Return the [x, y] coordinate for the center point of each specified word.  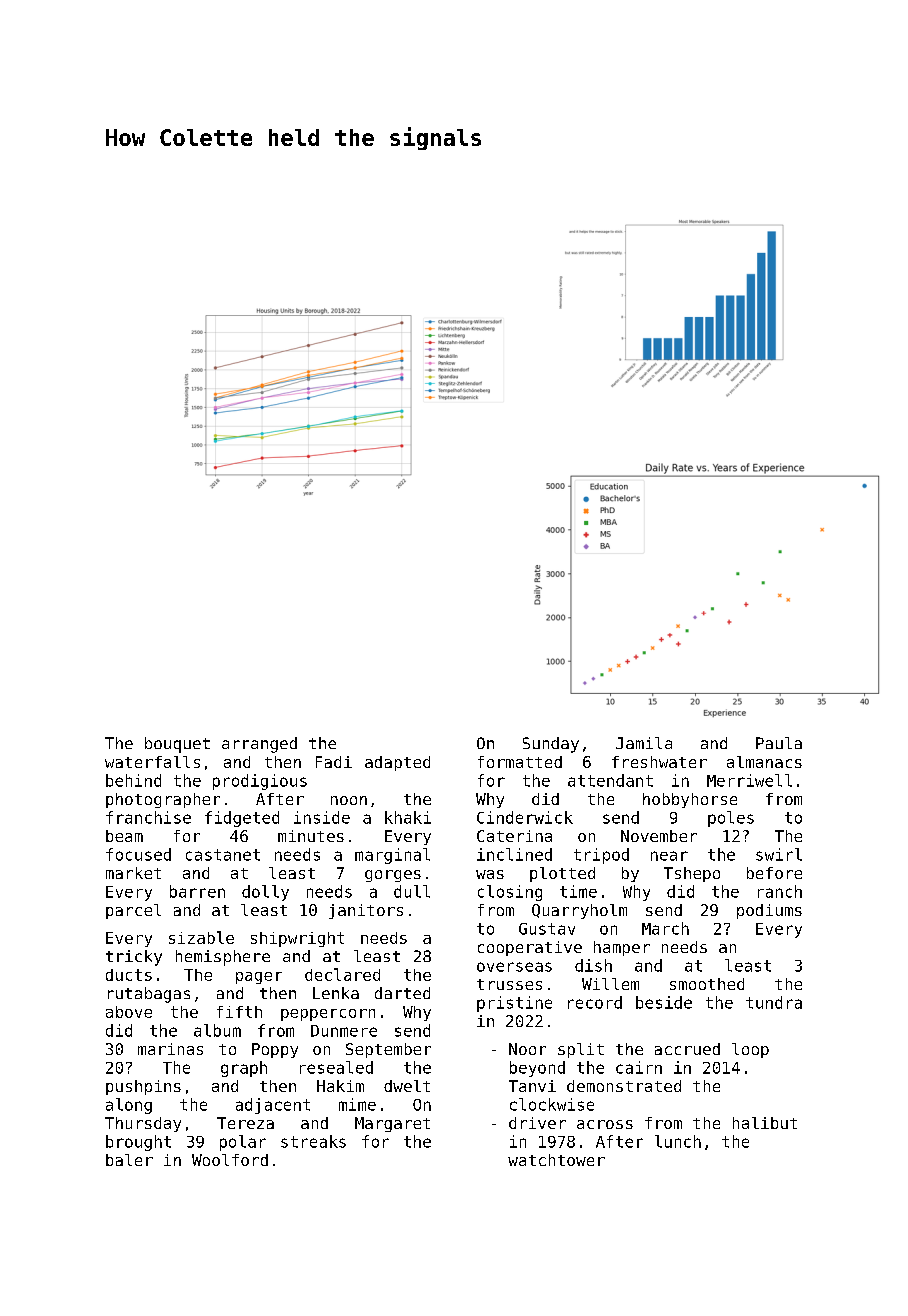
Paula [779, 743]
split [581, 1050]
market [133, 873]
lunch [678, 1141]
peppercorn [328, 1015]
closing [510, 893]
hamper [622, 948]
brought [138, 1143]
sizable [201, 937]
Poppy [275, 1050]
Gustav [547, 929]
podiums [769, 911]
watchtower [556, 1160]
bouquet [177, 745]
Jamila [644, 743]
